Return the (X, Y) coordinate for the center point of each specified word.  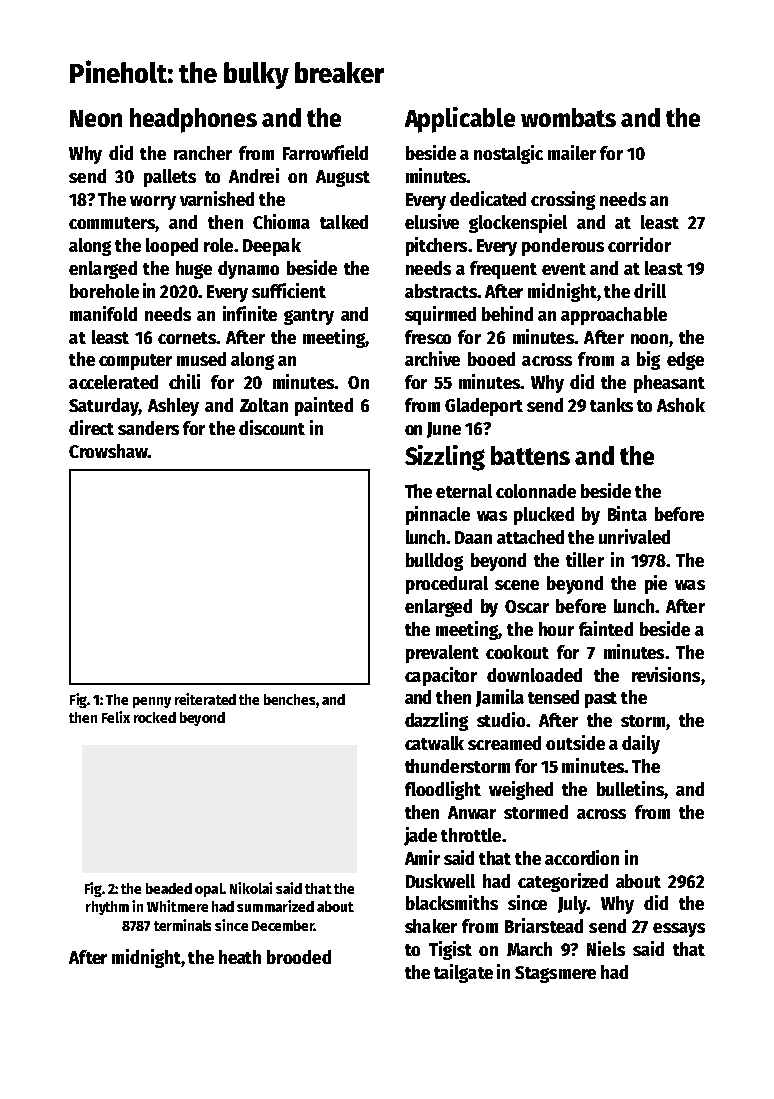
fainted (606, 628)
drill (650, 290)
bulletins (630, 788)
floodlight (443, 790)
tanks (611, 405)
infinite (250, 313)
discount (272, 427)
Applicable (460, 120)
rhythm (107, 908)
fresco (428, 337)
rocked (155, 717)
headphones (193, 120)
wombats (568, 117)
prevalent (442, 654)
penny (152, 702)
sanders (148, 428)
